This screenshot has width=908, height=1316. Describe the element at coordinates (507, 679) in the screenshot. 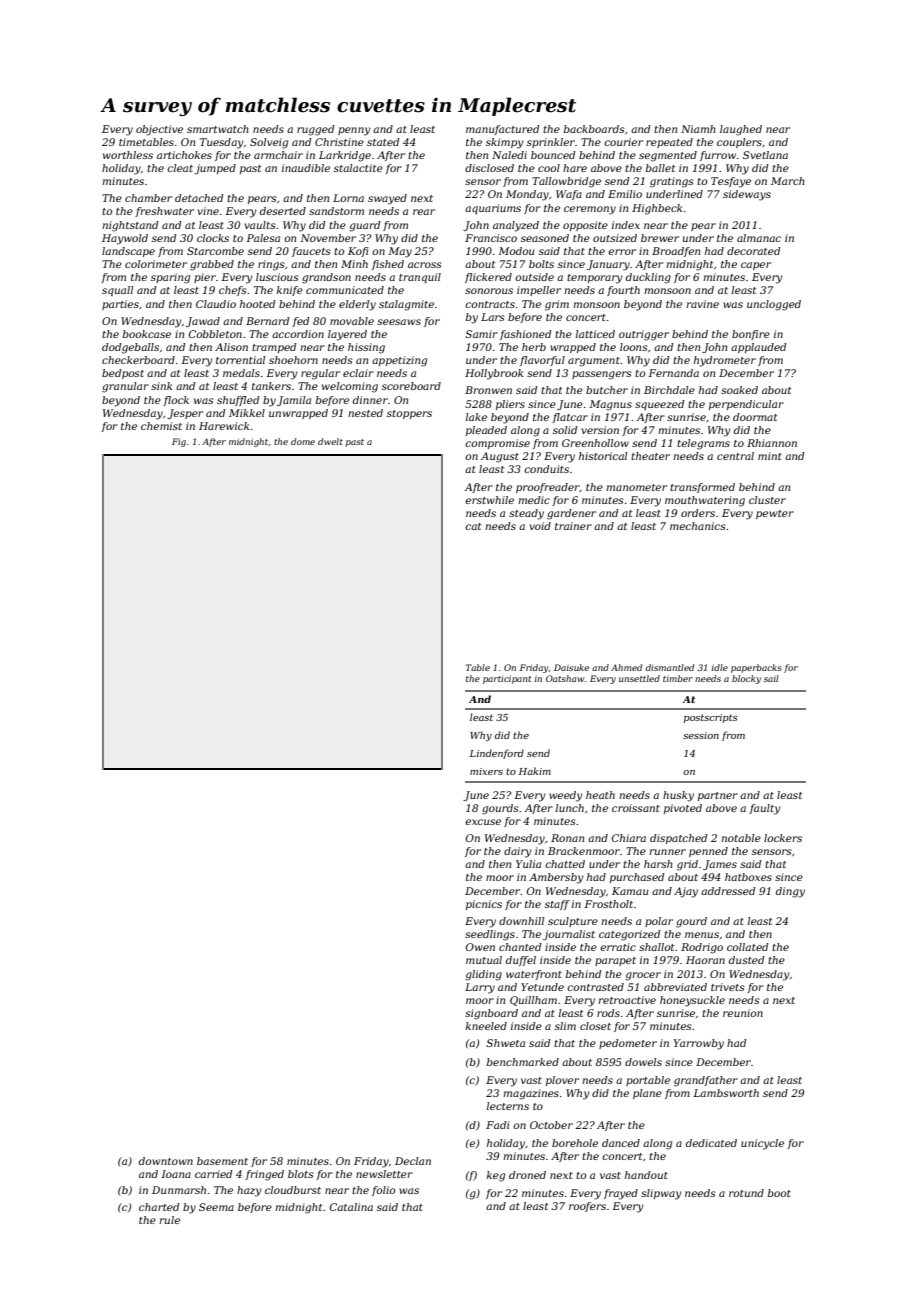

I see `participant` at that location.
